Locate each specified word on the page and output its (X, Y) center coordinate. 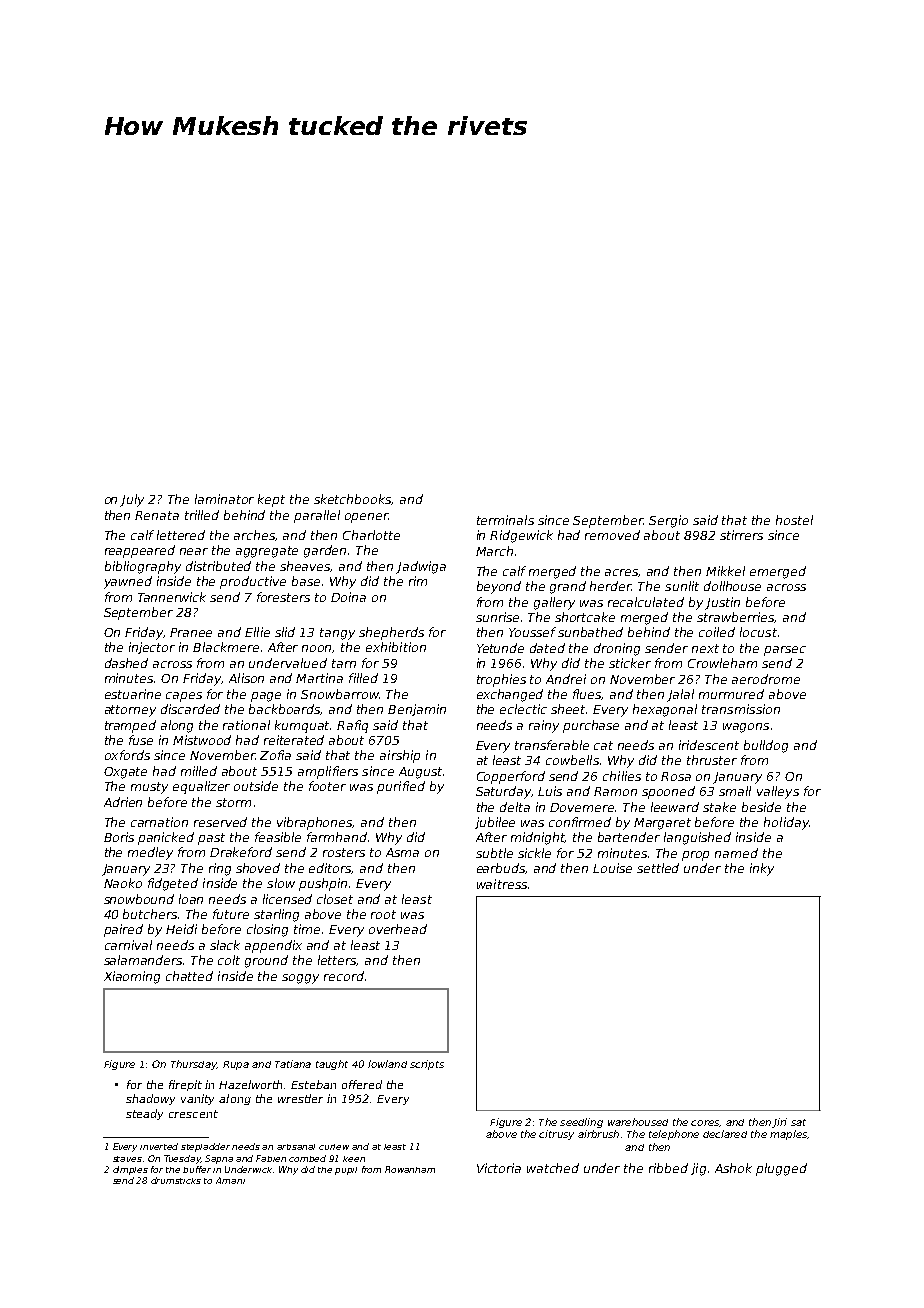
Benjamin (417, 710)
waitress (502, 884)
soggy (300, 979)
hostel (794, 520)
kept (271, 500)
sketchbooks (352, 499)
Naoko (123, 883)
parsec (785, 651)
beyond (499, 587)
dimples (130, 1170)
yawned (128, 582)
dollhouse (732, 586)
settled (658, 868)
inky (762, 869)
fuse (141, 740)
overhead (398, 929)
